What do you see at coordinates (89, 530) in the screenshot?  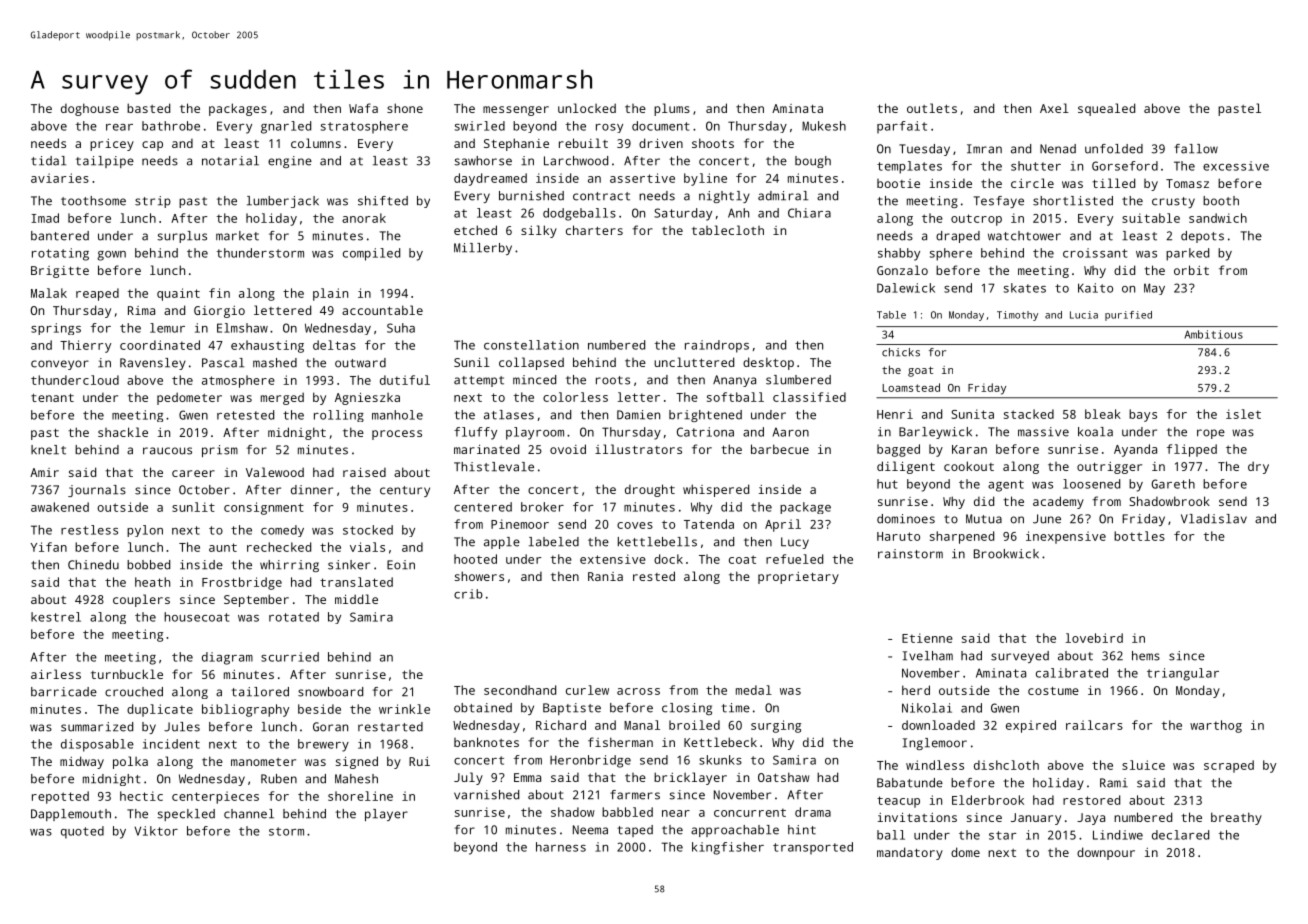 I see `restless` at bounding box center [89, 530].
